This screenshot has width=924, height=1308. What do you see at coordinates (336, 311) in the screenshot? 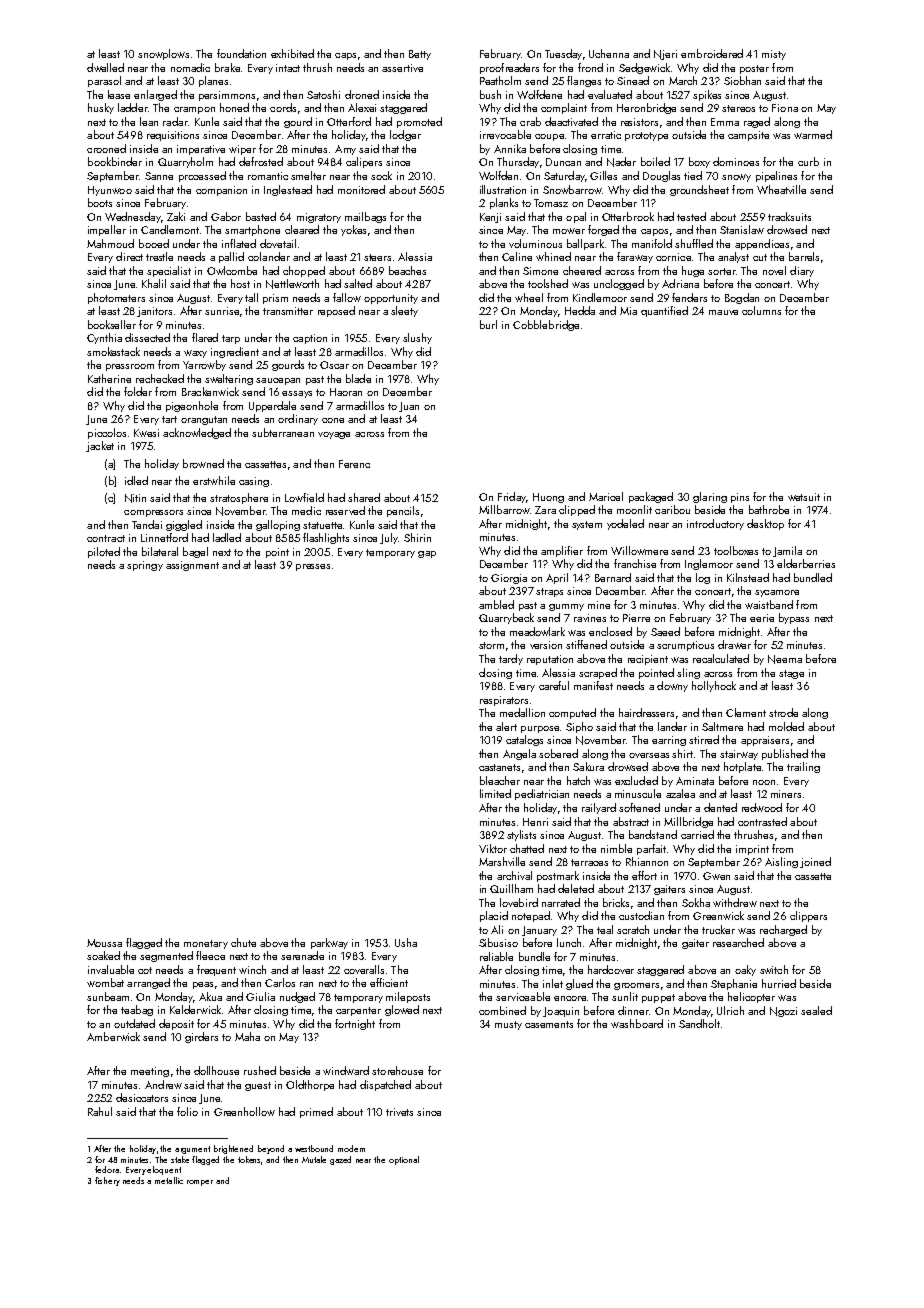
I see `reposed` at bounding box center [336, 311].
